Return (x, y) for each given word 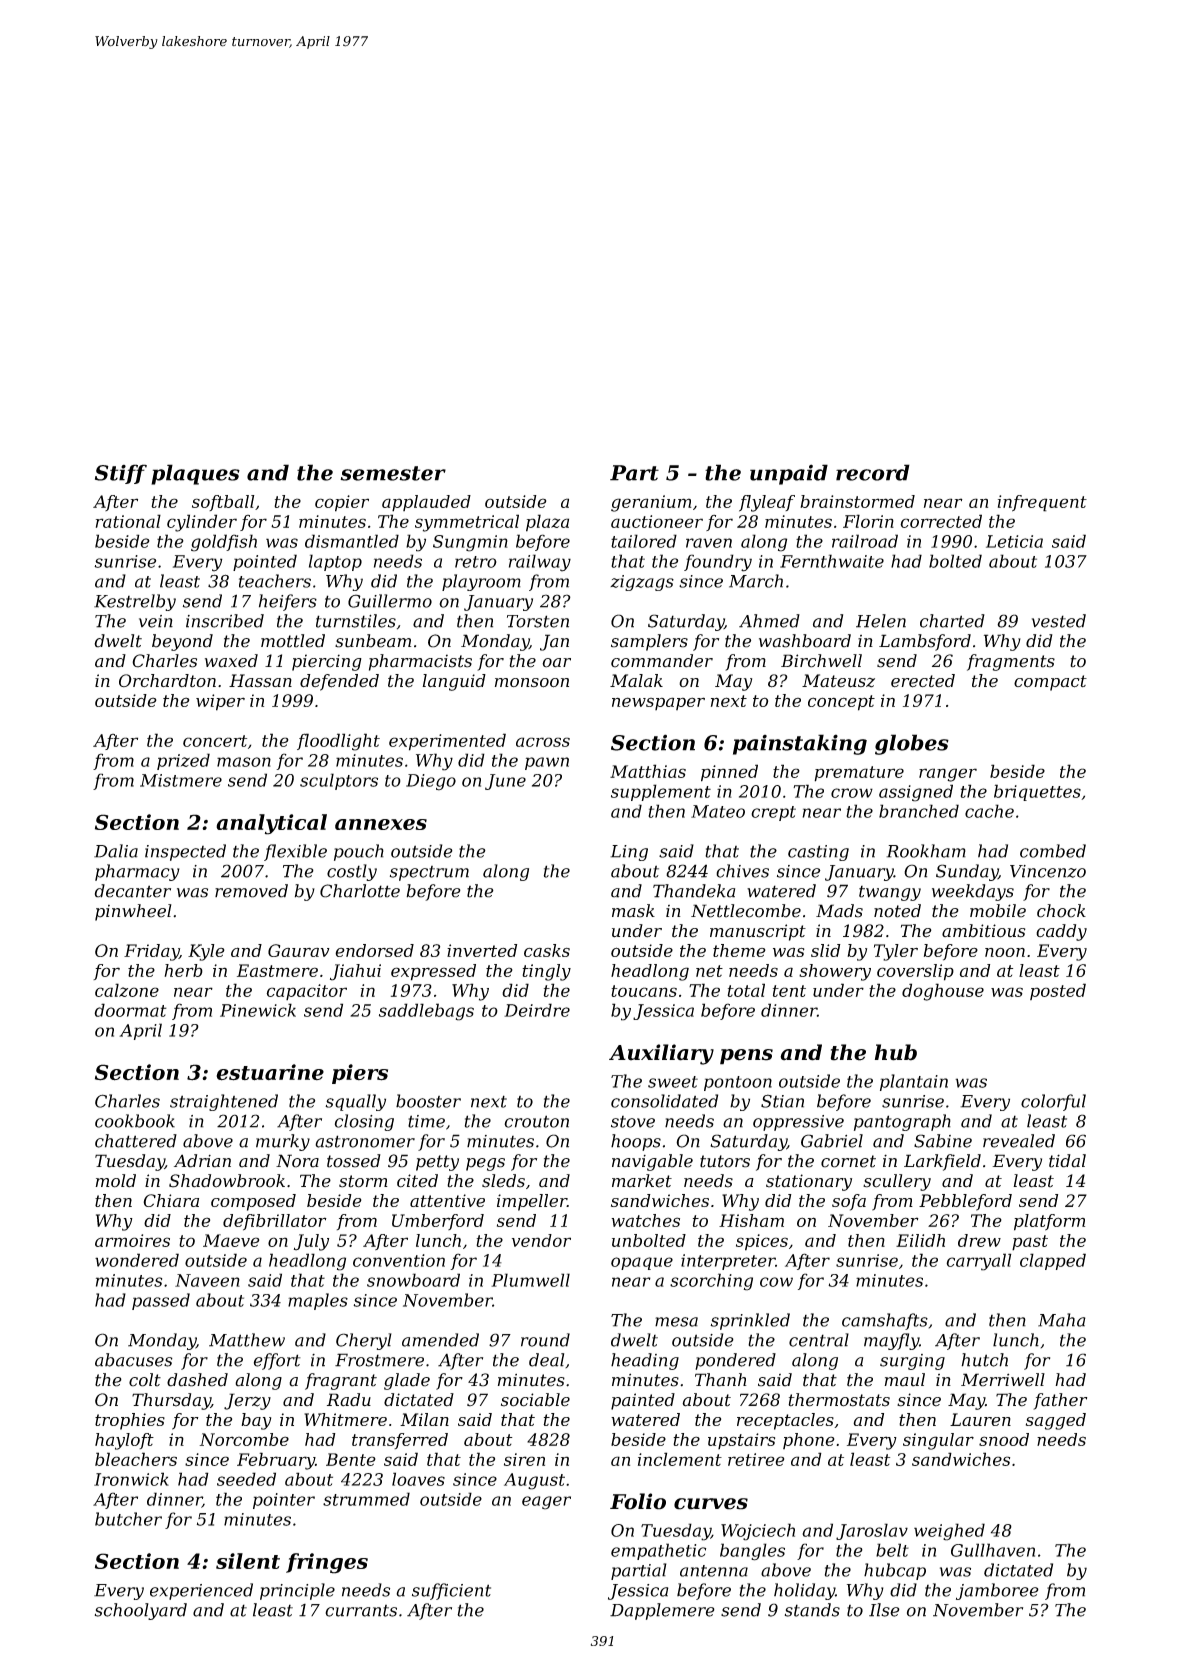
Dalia (116, 851)
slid (826, 950)
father (1060, 1401)
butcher (128, 1519)
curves (711, 1504)
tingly (546, 972)
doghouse (943, 992)
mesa (676, 1322)
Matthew (247, 1340)
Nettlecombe (746, 911)
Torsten (538, 621)
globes (912, 744)
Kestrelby (135, 602)
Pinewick (258, 1010)
